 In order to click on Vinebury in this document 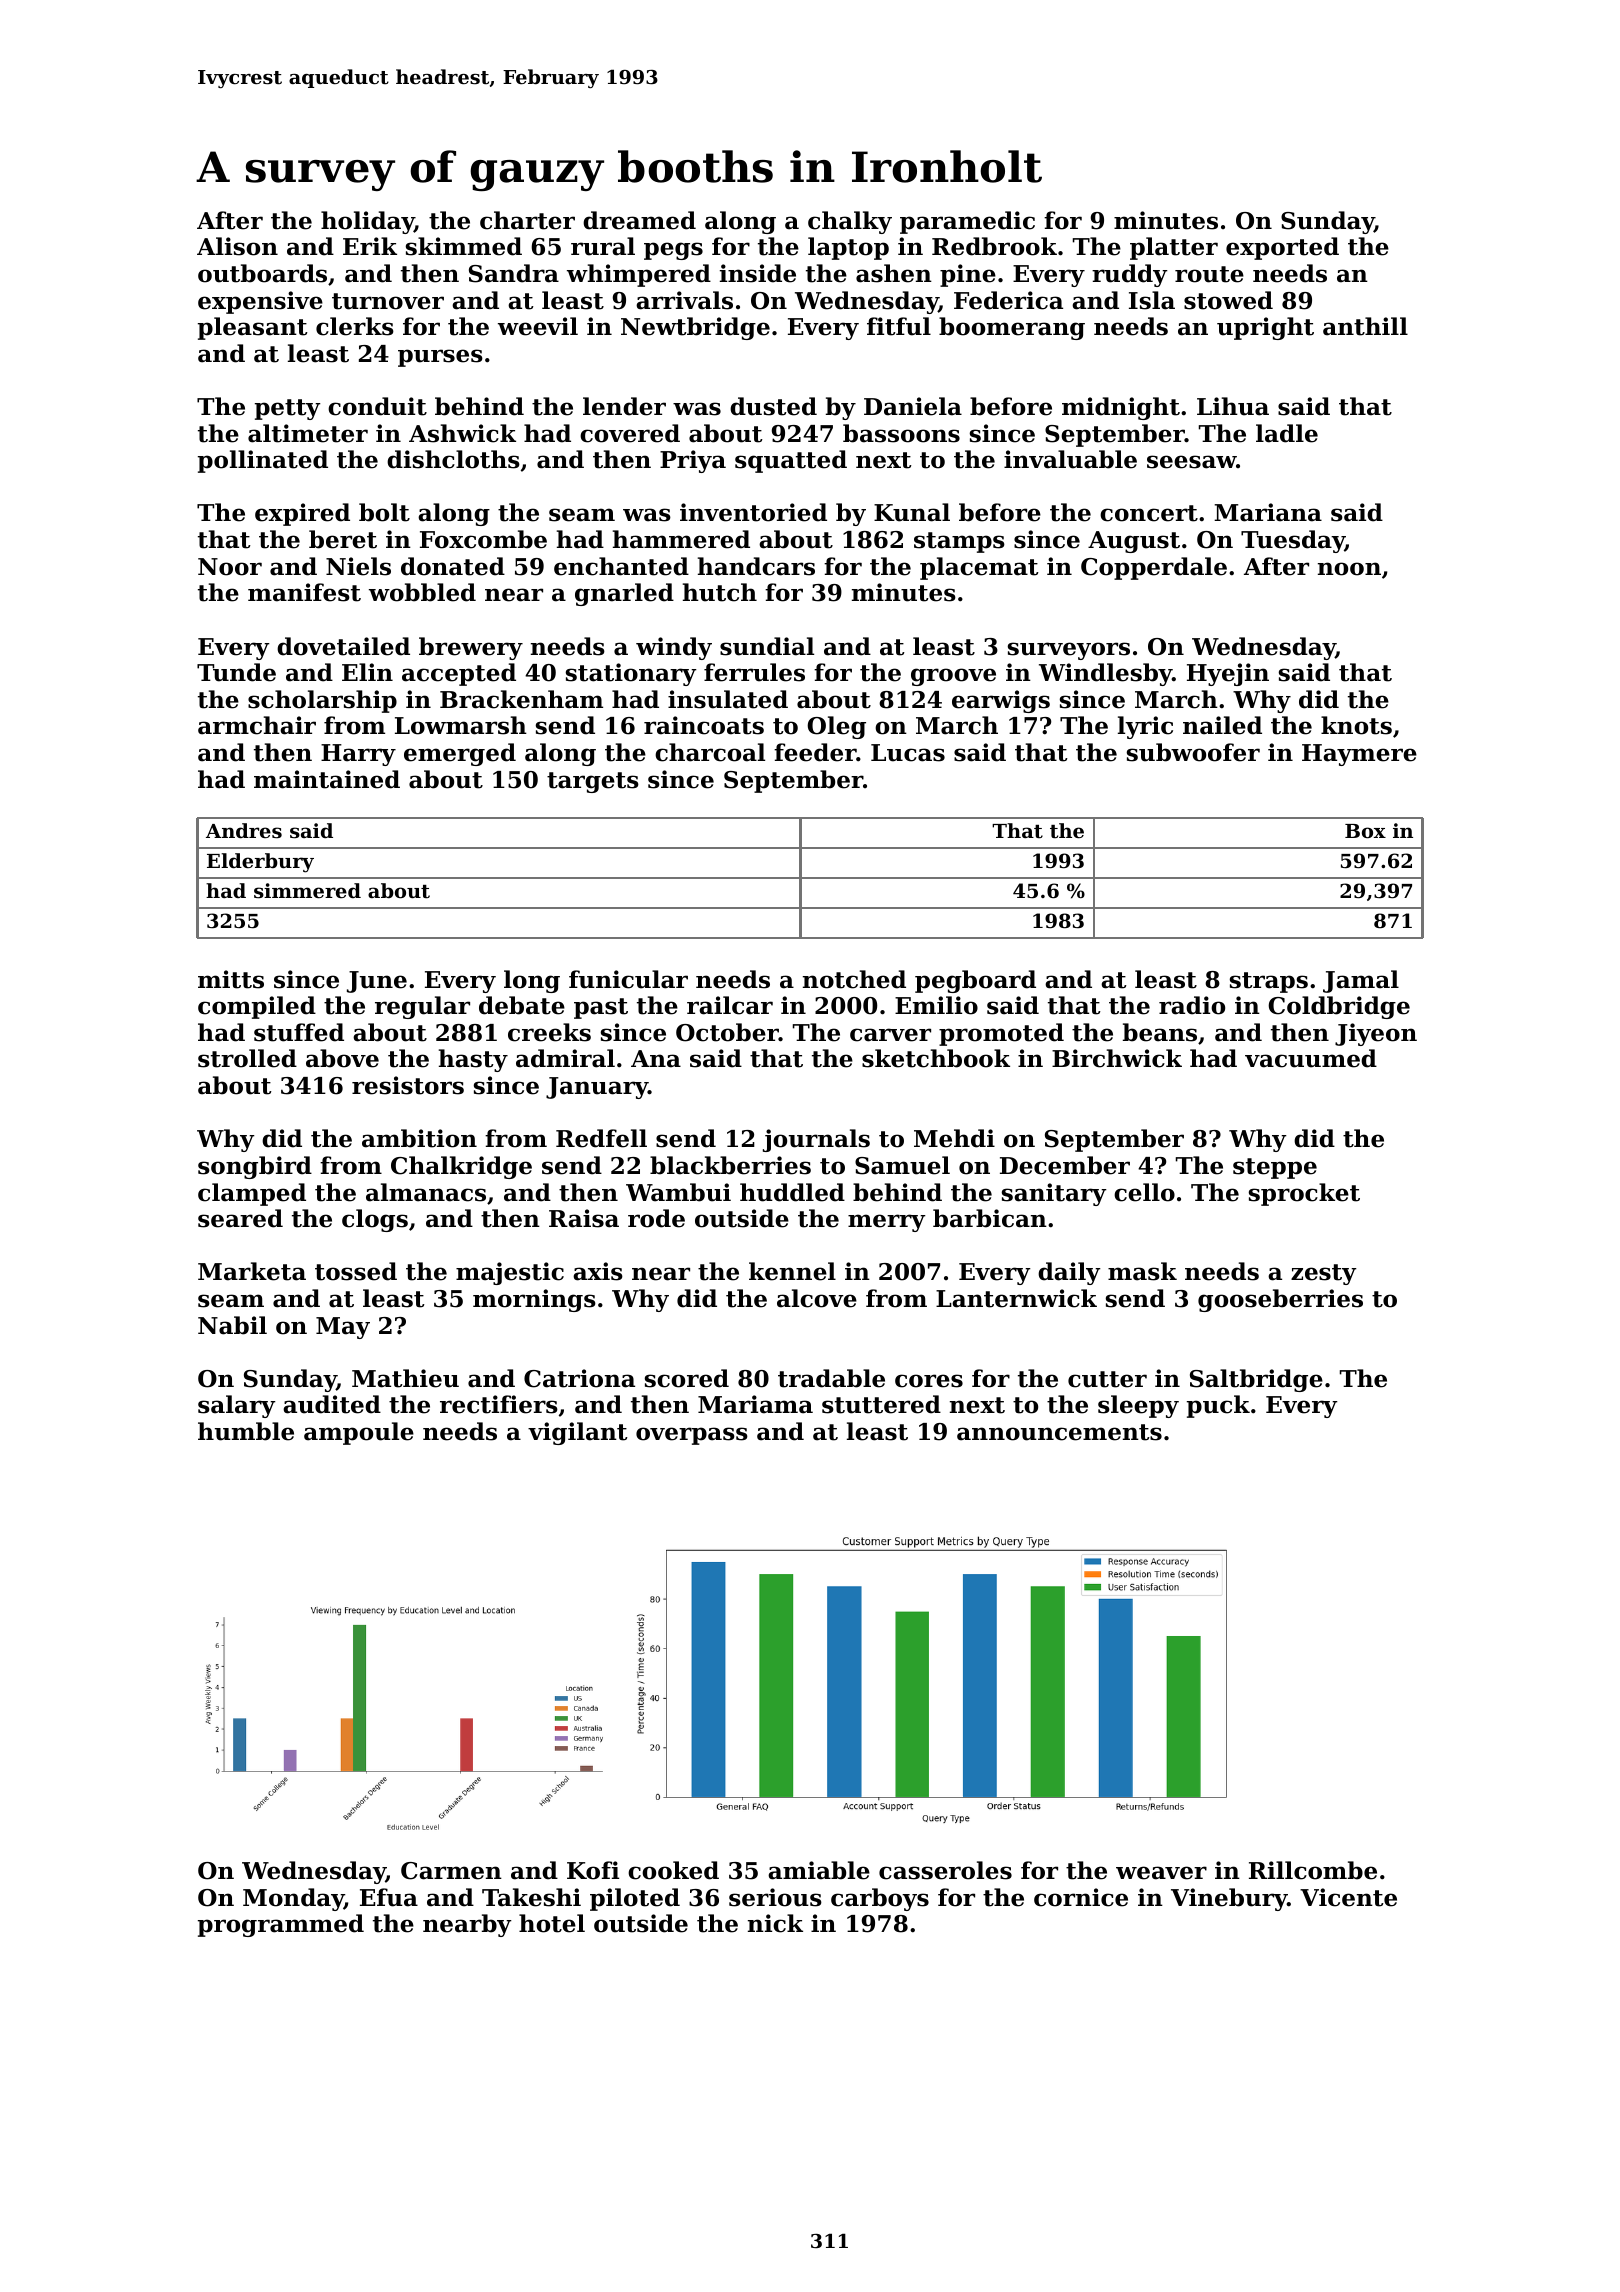, I will do `click(1229, 1899)`.
